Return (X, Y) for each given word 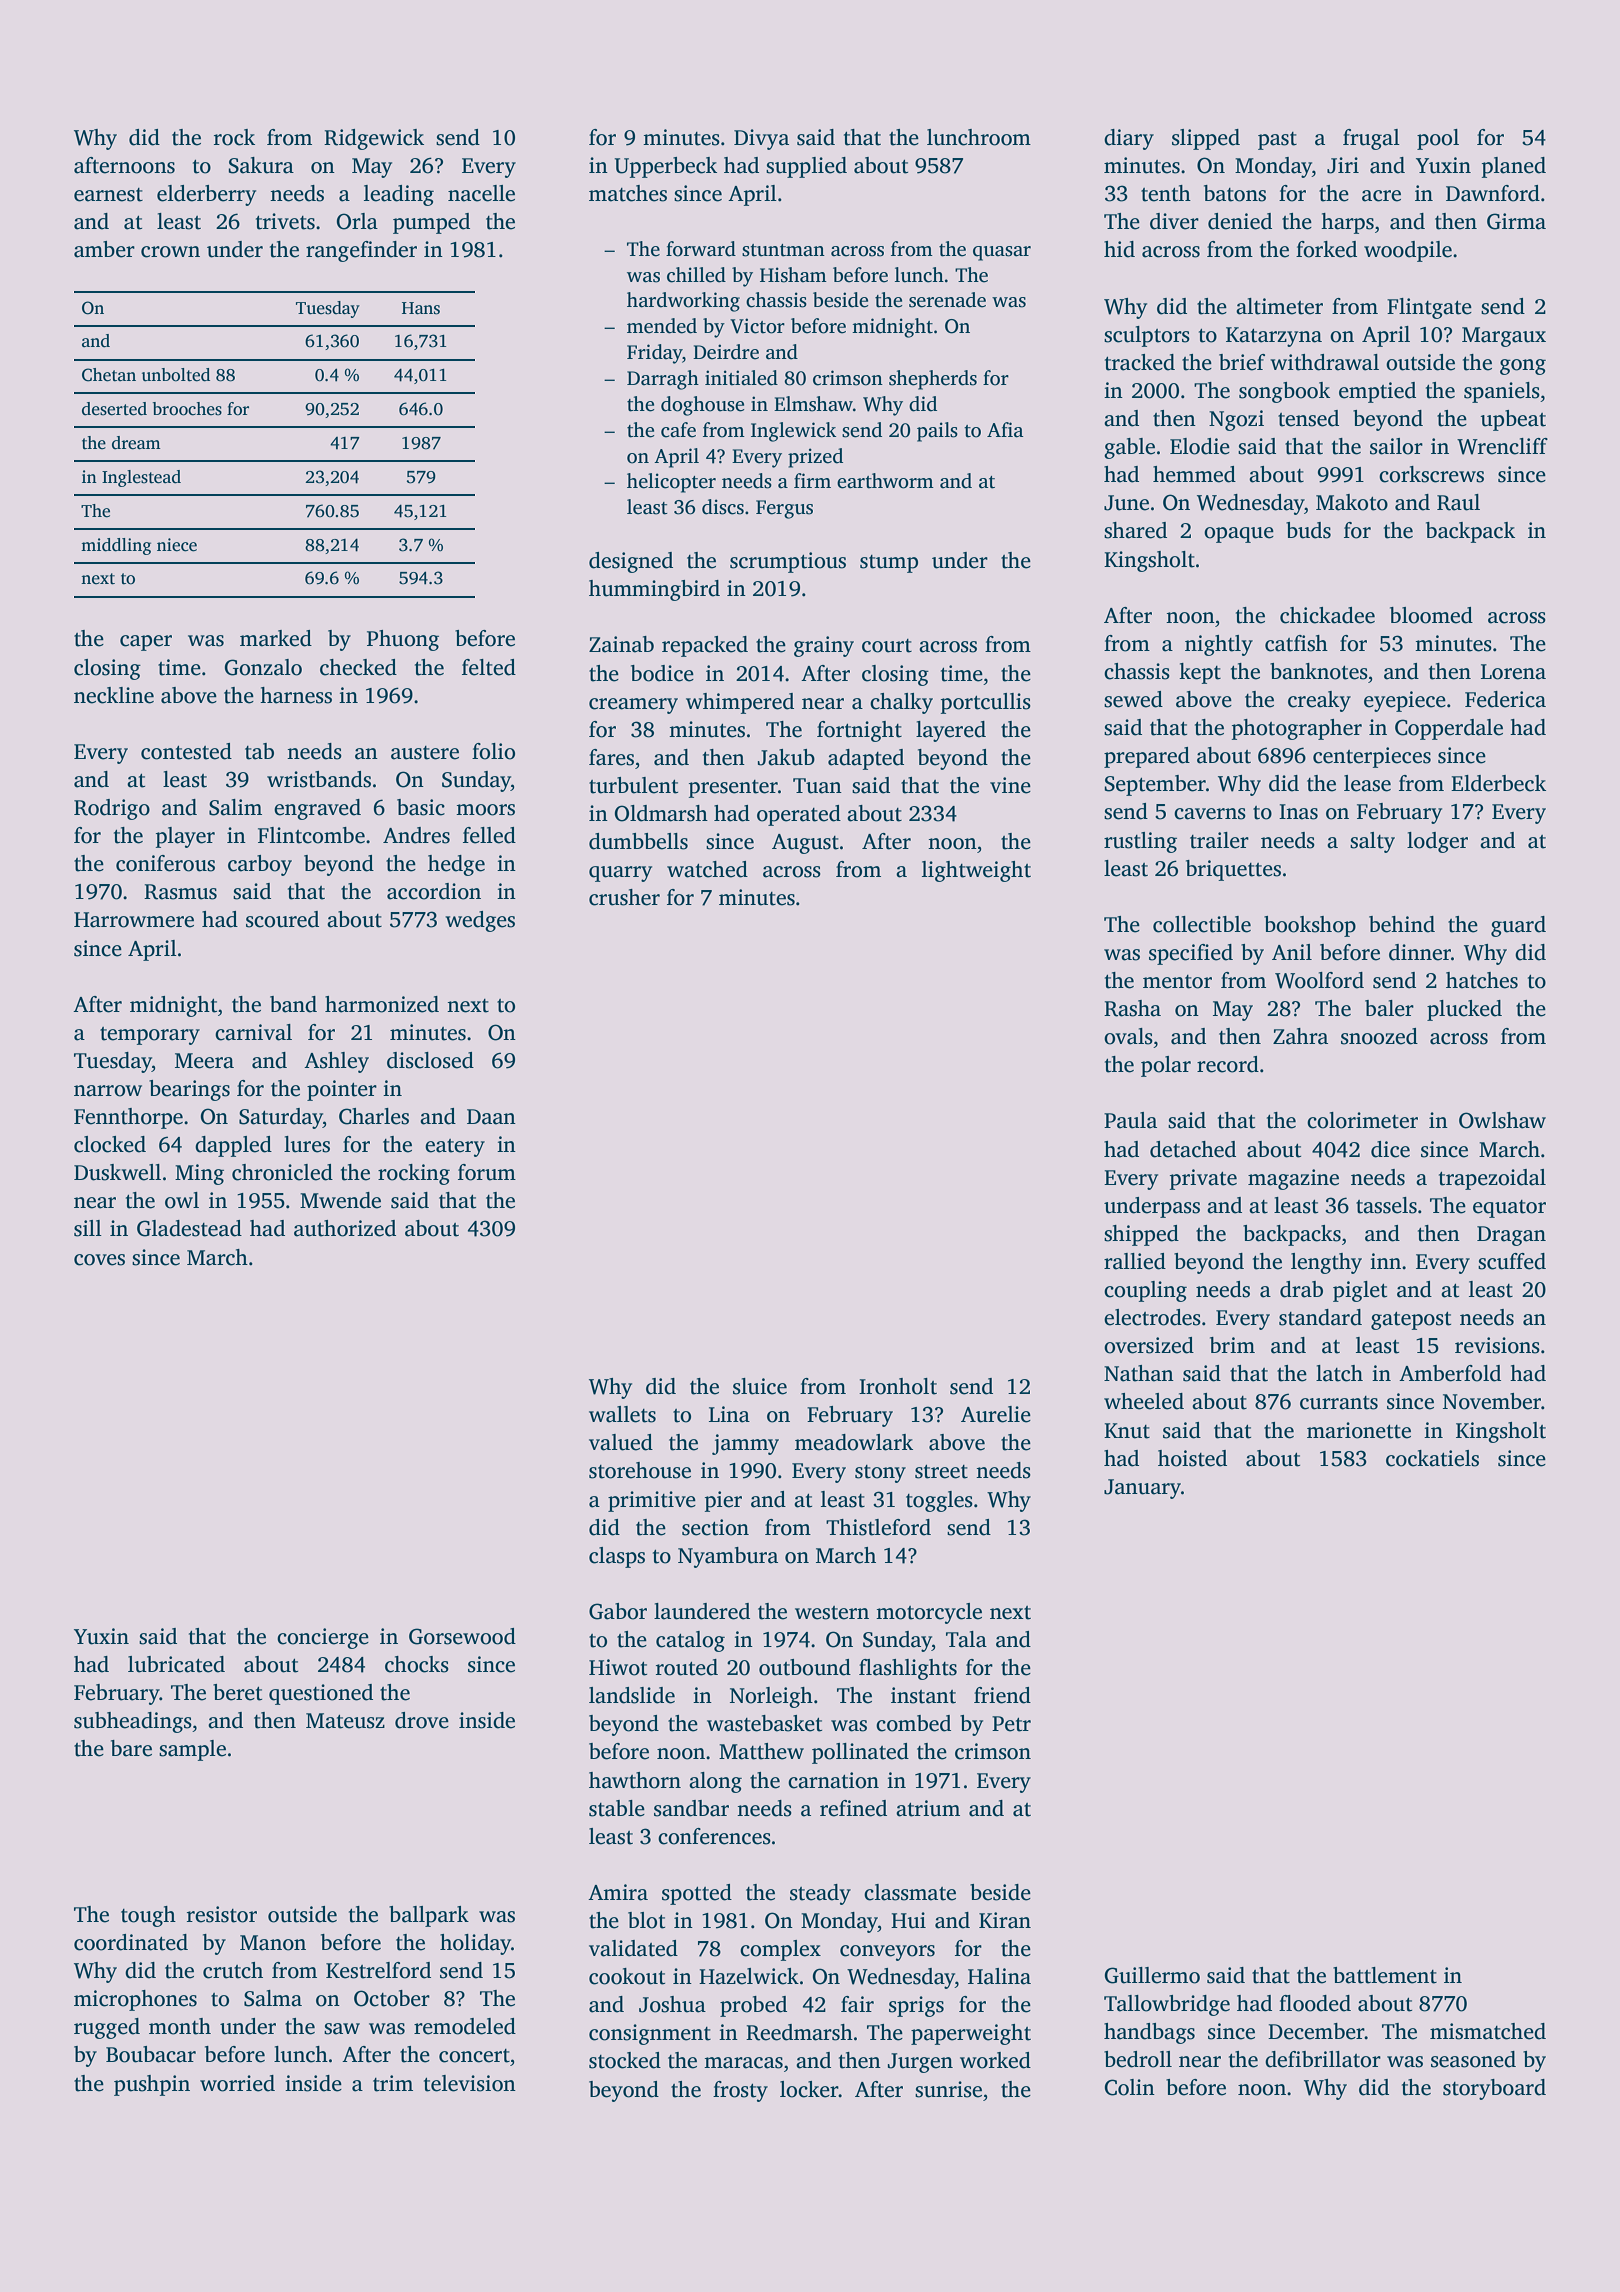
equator (1509, 1209)
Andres (416, 835)
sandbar (691, 1808)
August (805, 844)
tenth (1166, 193)
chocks (417, 1664)
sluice (760, 1386)
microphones (135, 2000)
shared (1135, 530)
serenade (947, 300)
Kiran (1005, 1920)
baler (1389, 1008)
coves (99, 1260)
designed (631, 562)
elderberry (206, 195)
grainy (824, 646)
